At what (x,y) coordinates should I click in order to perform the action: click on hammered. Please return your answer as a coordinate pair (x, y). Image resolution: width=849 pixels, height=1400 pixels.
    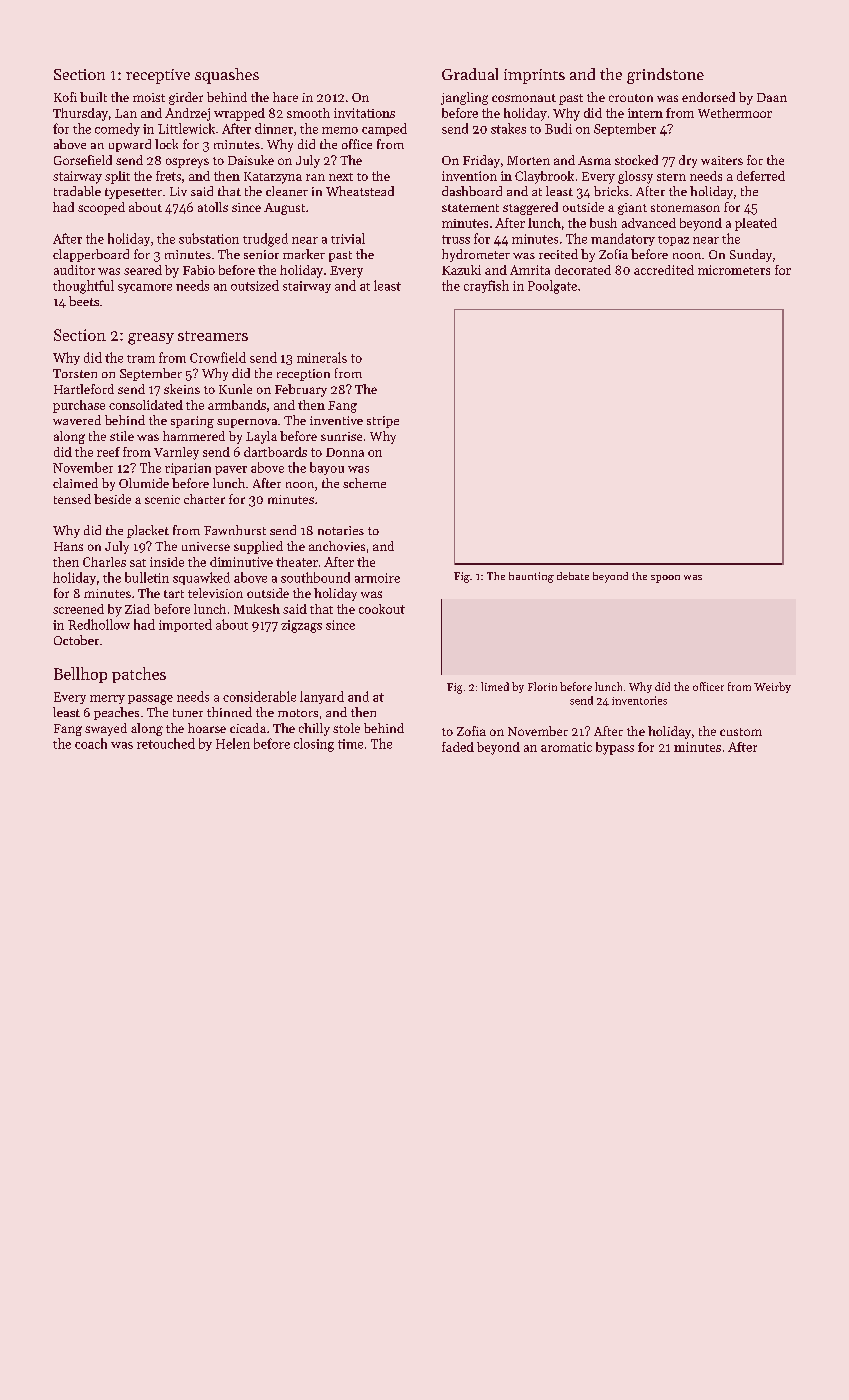
    Looking at the image, I should click on (194, 436).
